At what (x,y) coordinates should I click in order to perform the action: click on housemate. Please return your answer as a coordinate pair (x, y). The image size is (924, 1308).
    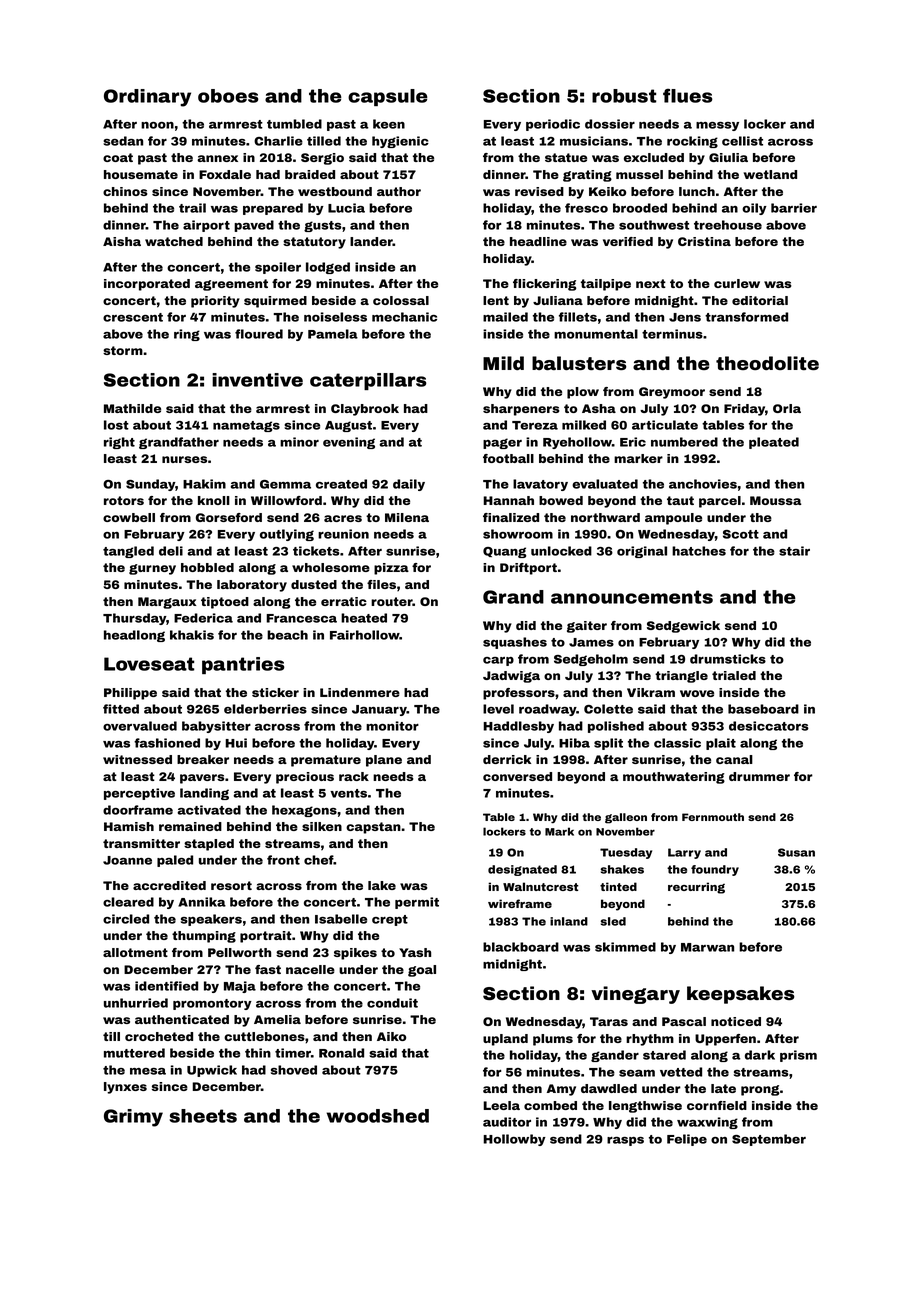
    Looking at the image, I should click on (141, 174).
